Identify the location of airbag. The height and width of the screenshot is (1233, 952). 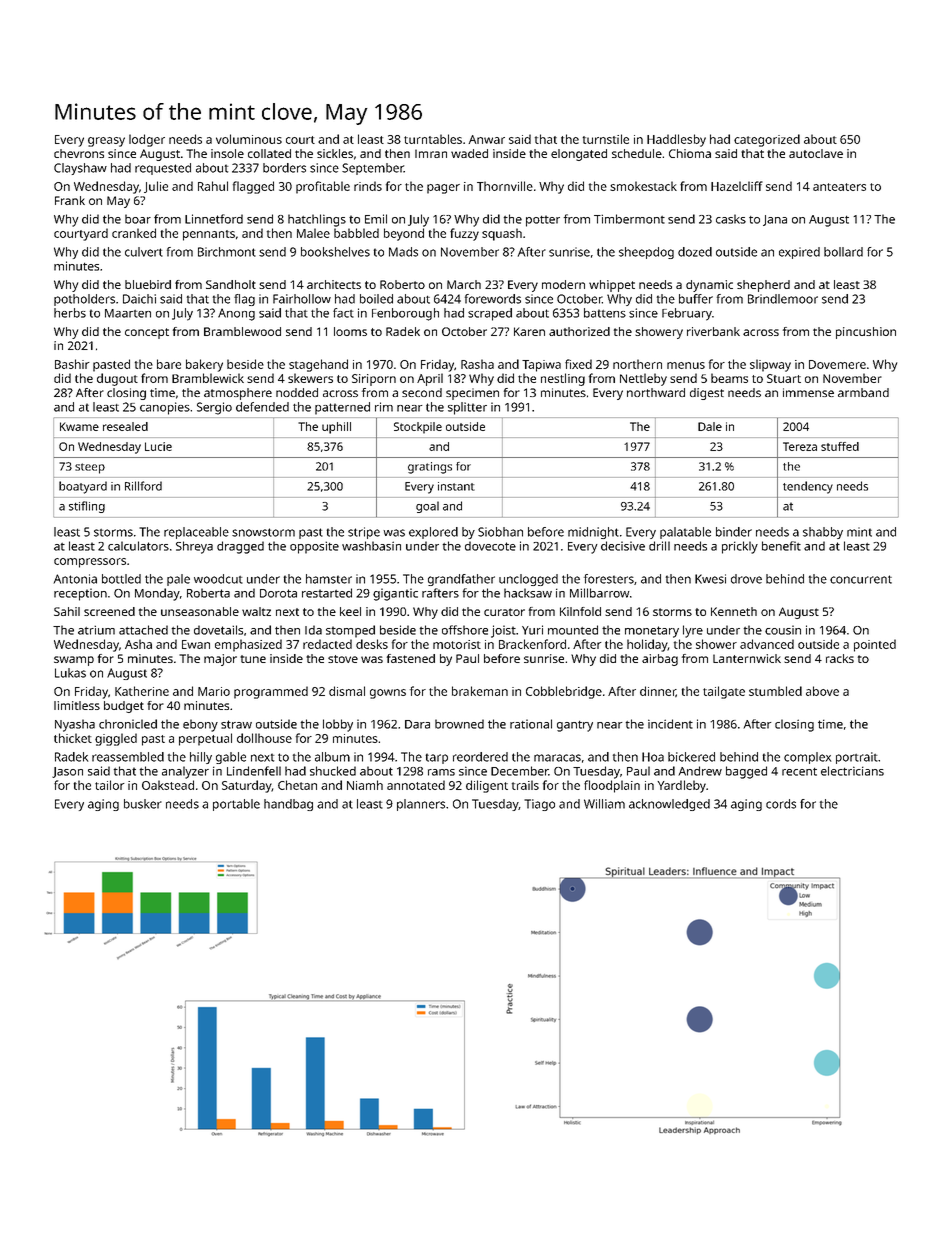
(660, 660).
